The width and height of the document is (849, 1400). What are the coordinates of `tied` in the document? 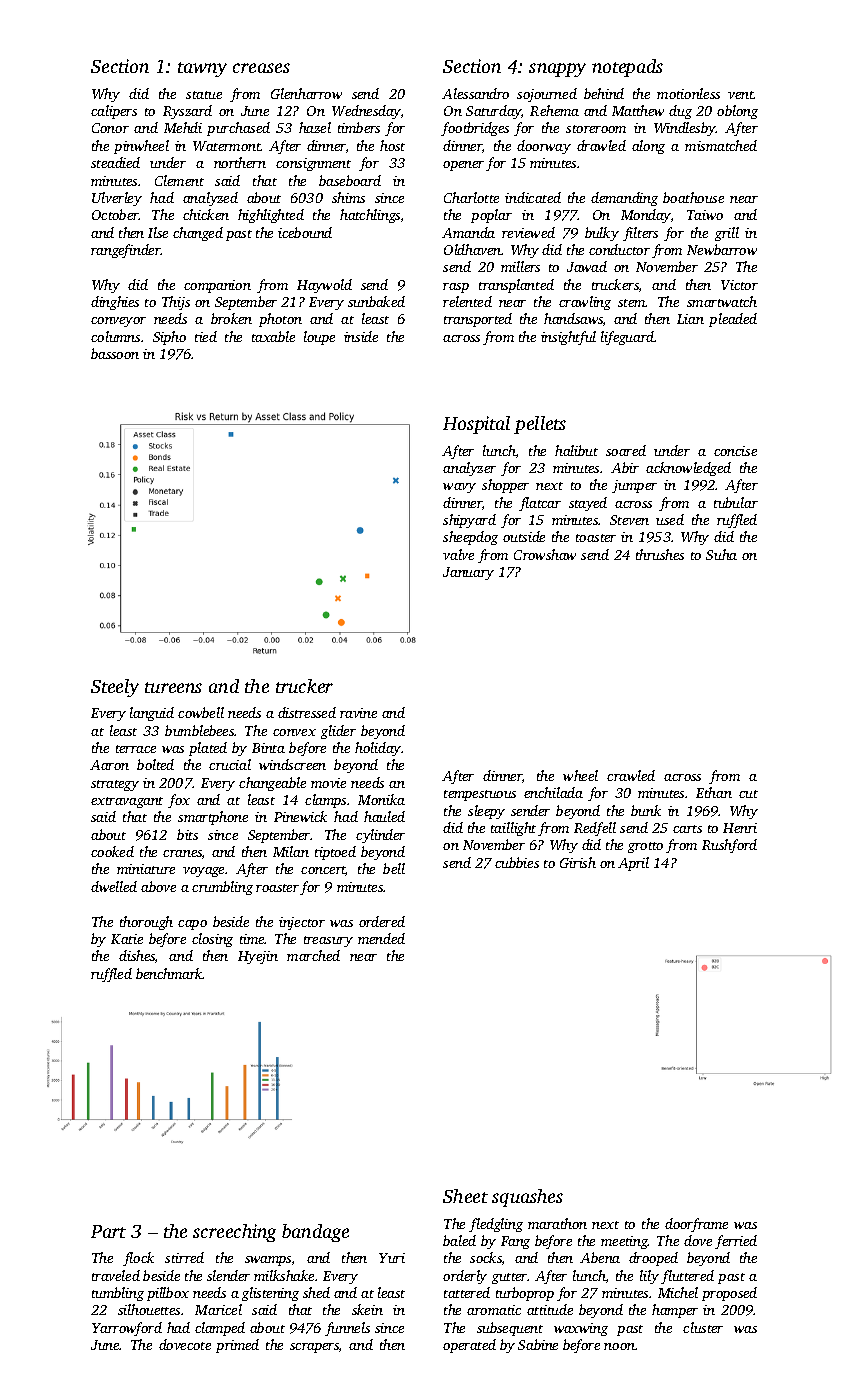 It's located at (206, 336).
